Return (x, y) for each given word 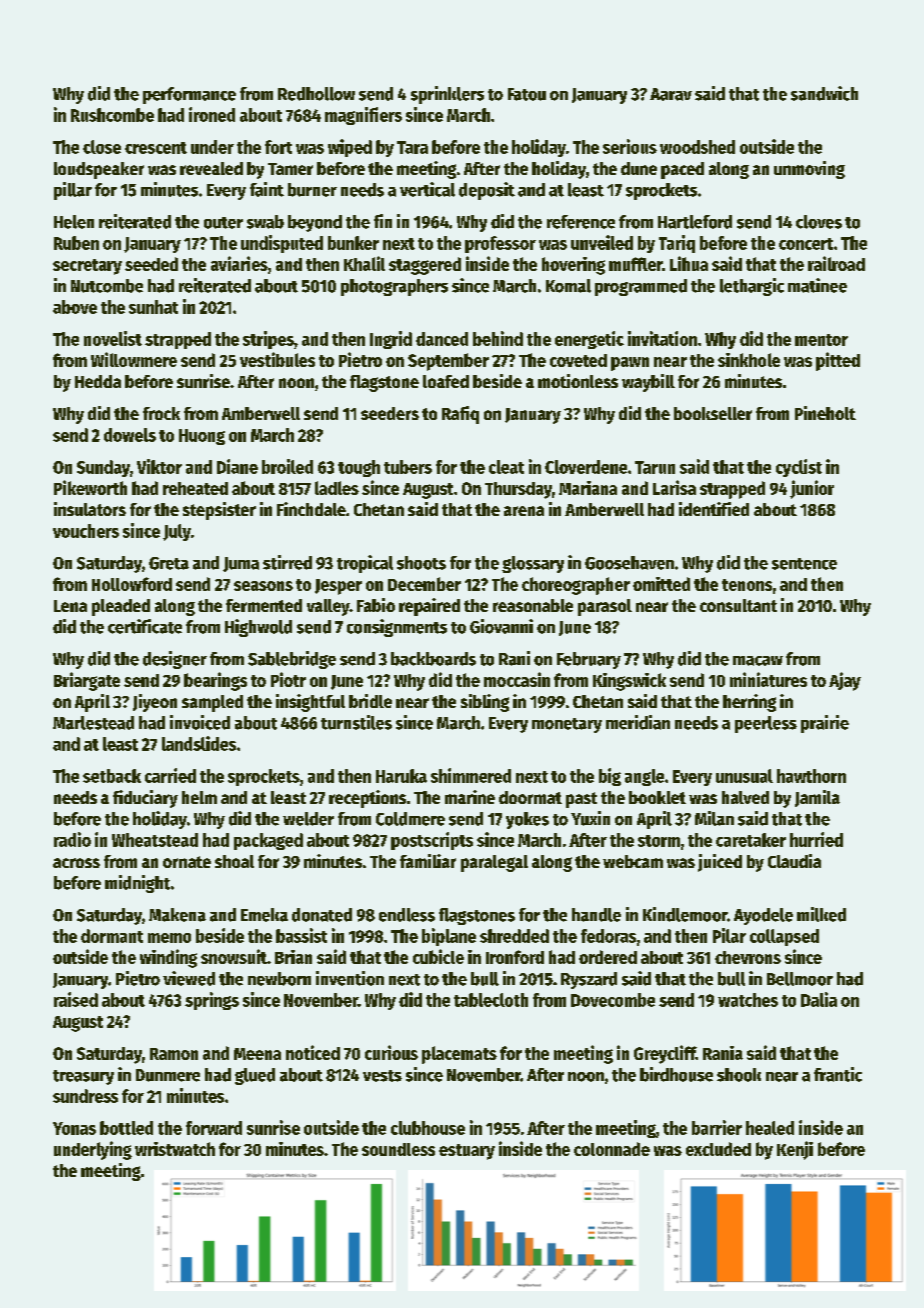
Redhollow (316, 94)
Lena (70, 606)
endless (407, 915)
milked (821, 914)
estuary (467, 1152)
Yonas (74, 1128)
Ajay (845, 681)
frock (161, 413)
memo (169, 938)
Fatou (527, 94)
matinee (817, 285)
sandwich (824, 93)
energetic (589, 340)
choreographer (576, 586)
